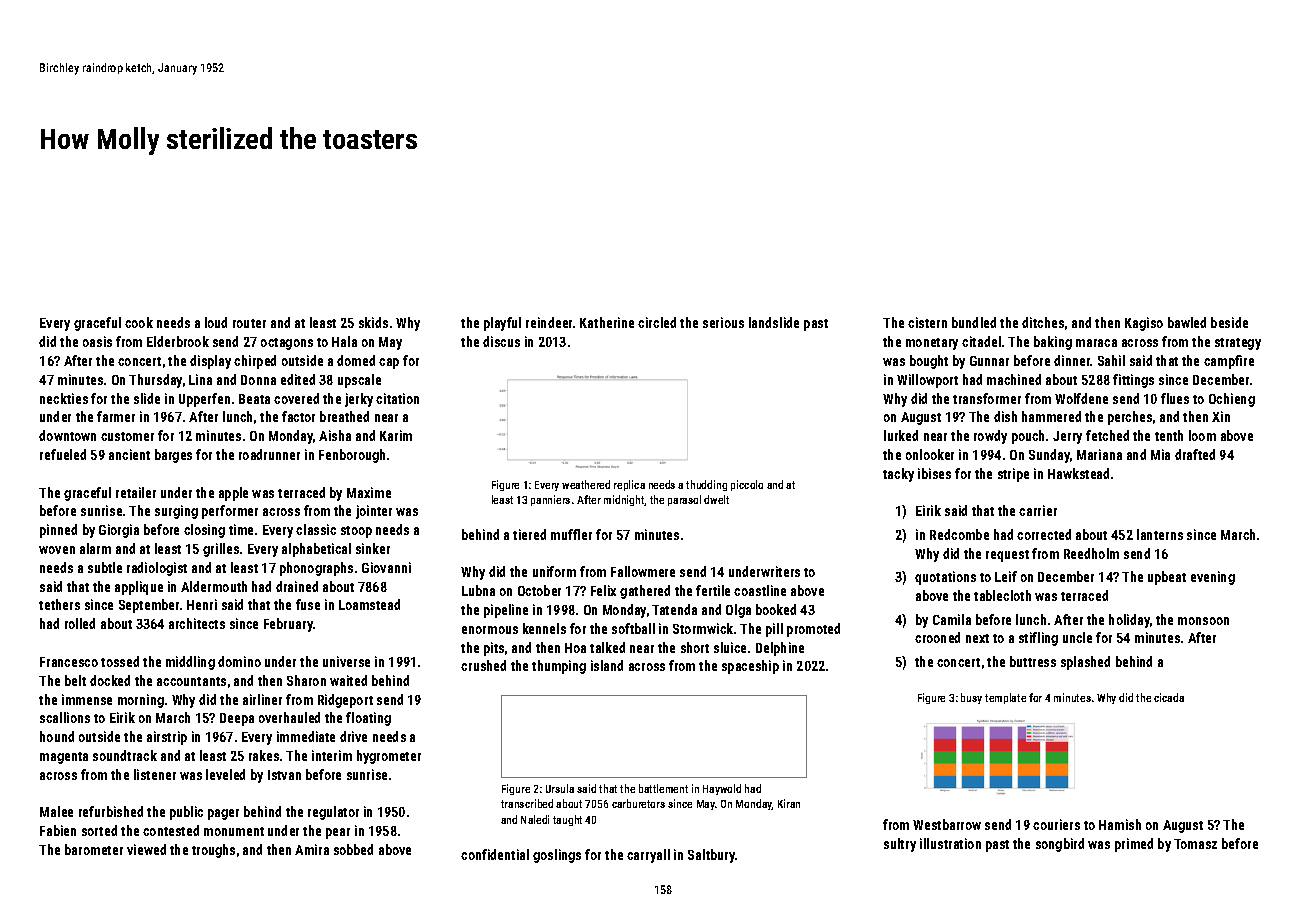 The width and height of the image is (1308, 924). Describe the element at coordinates (586, 484) in the image. I see `weathered` at that location.
